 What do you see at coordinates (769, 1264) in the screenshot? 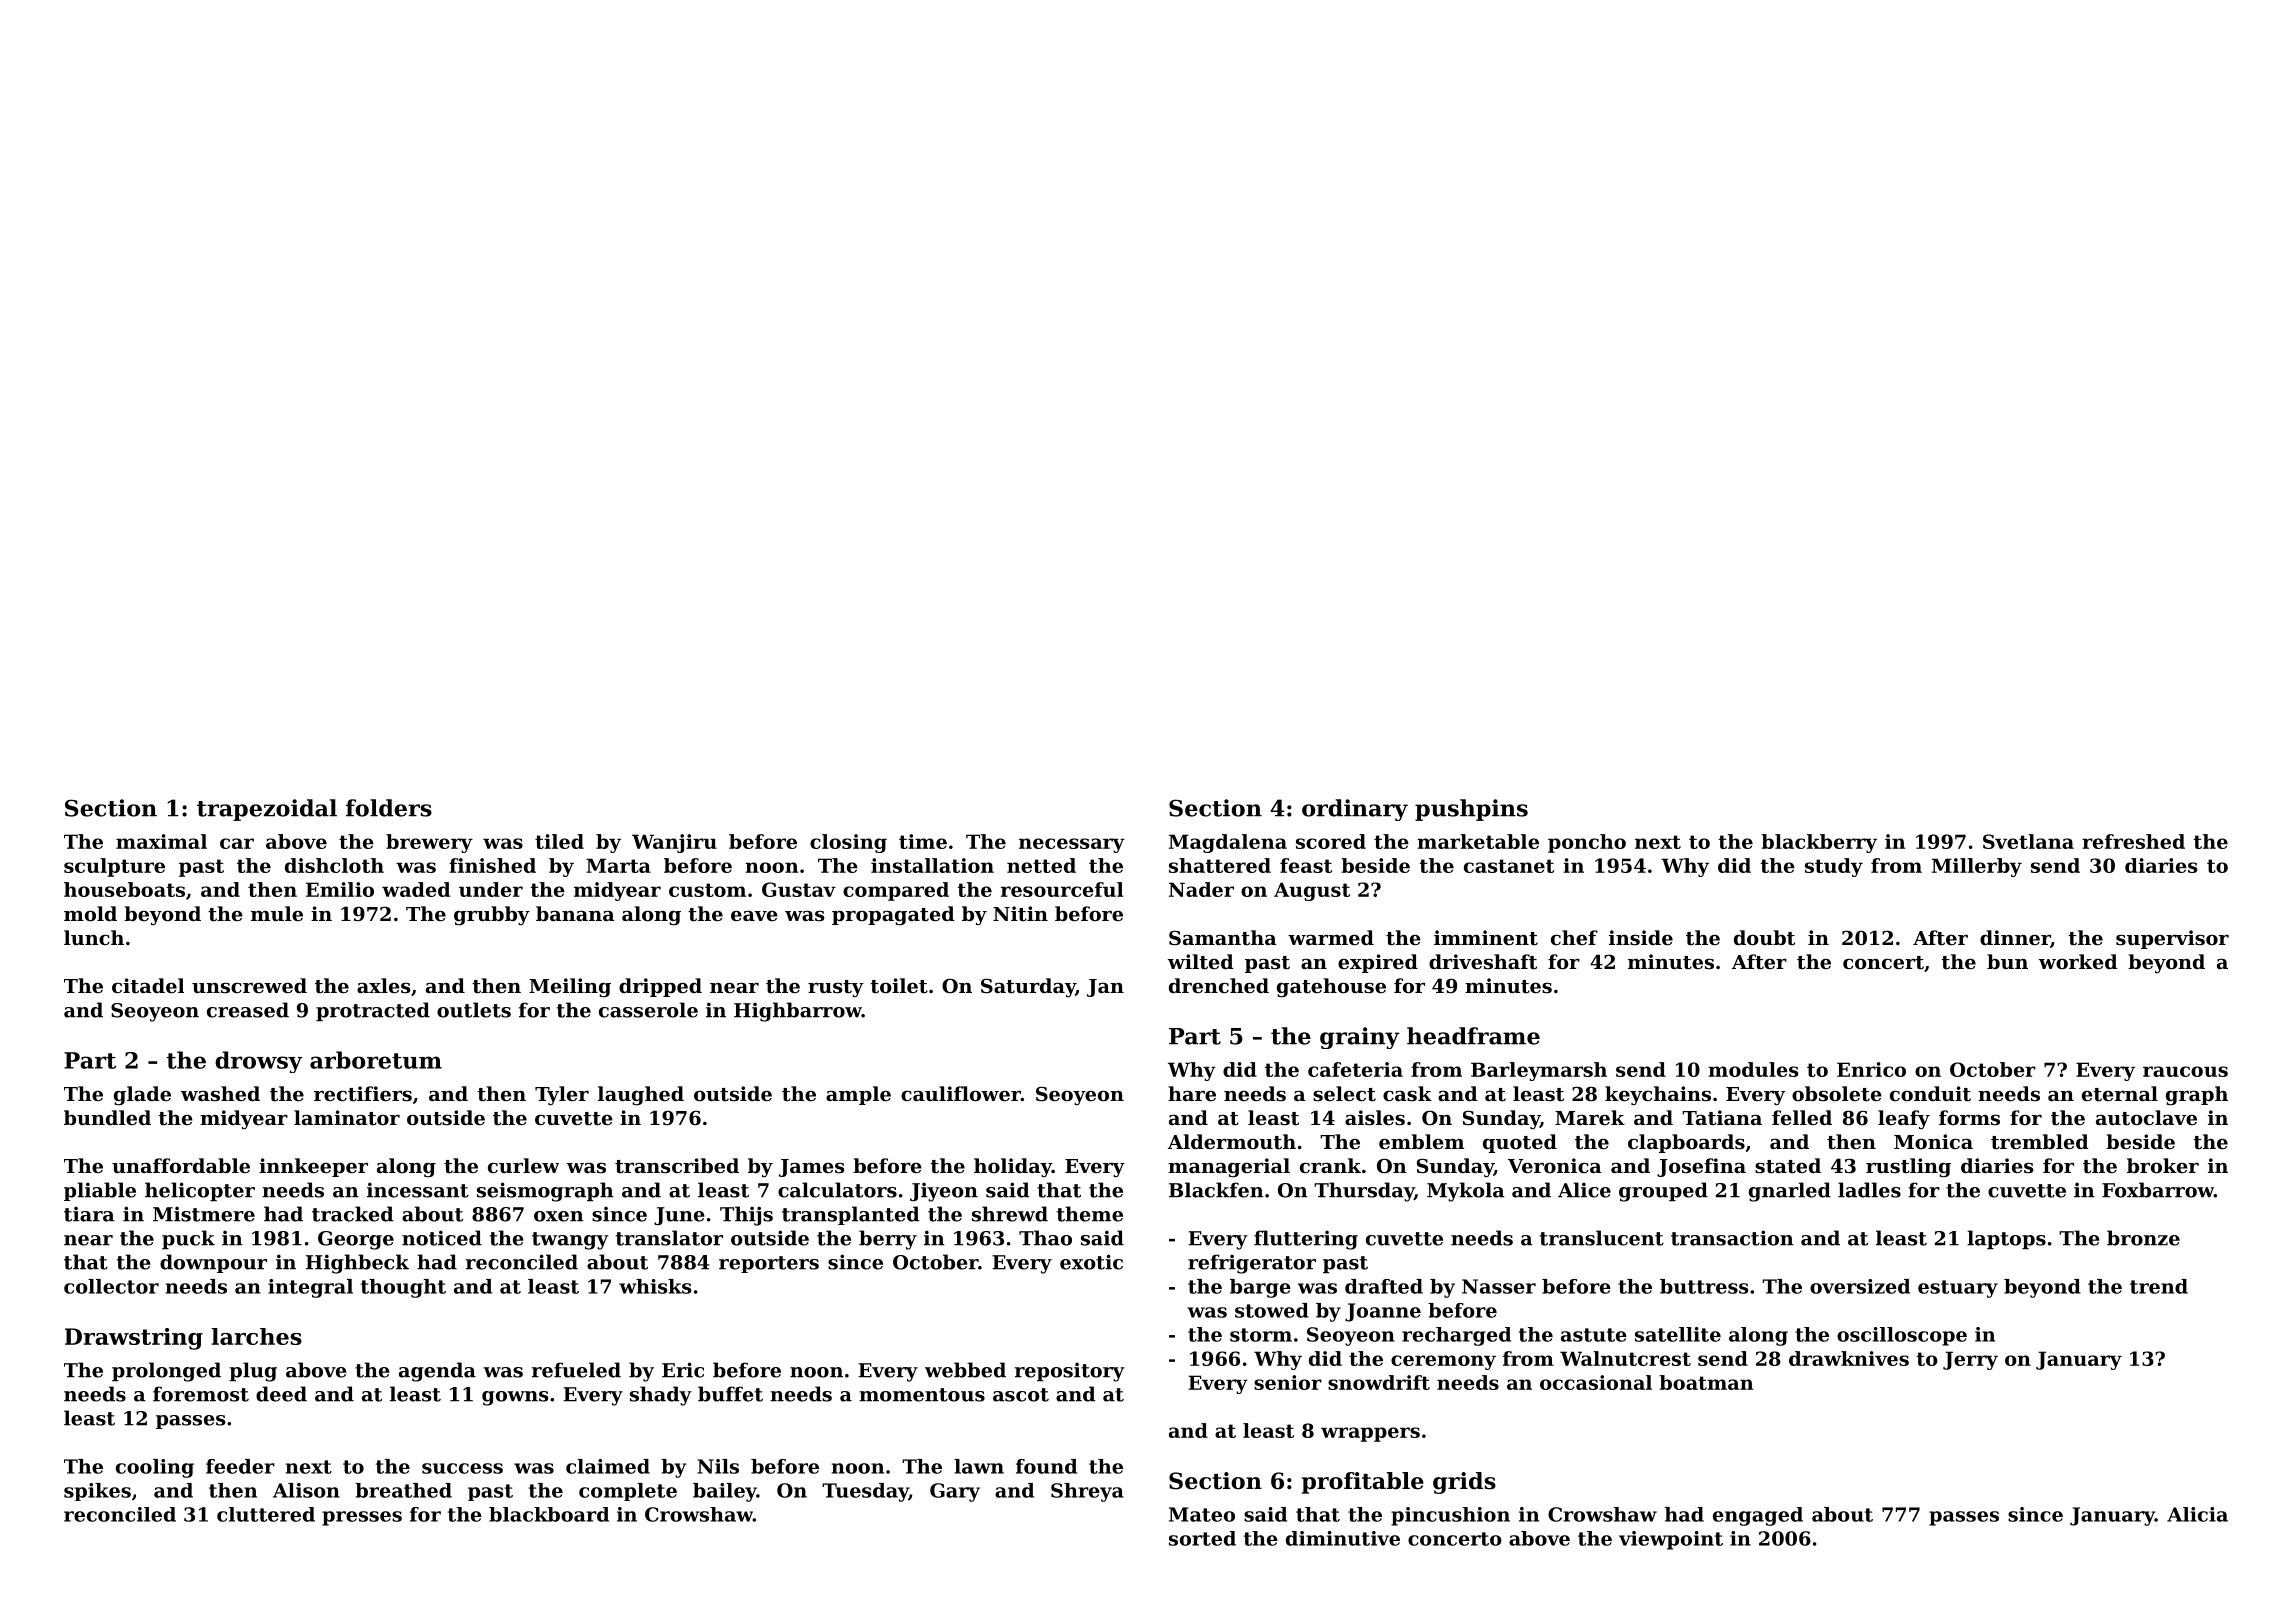
I see `reporters` at bounding box center [769, 1264].
